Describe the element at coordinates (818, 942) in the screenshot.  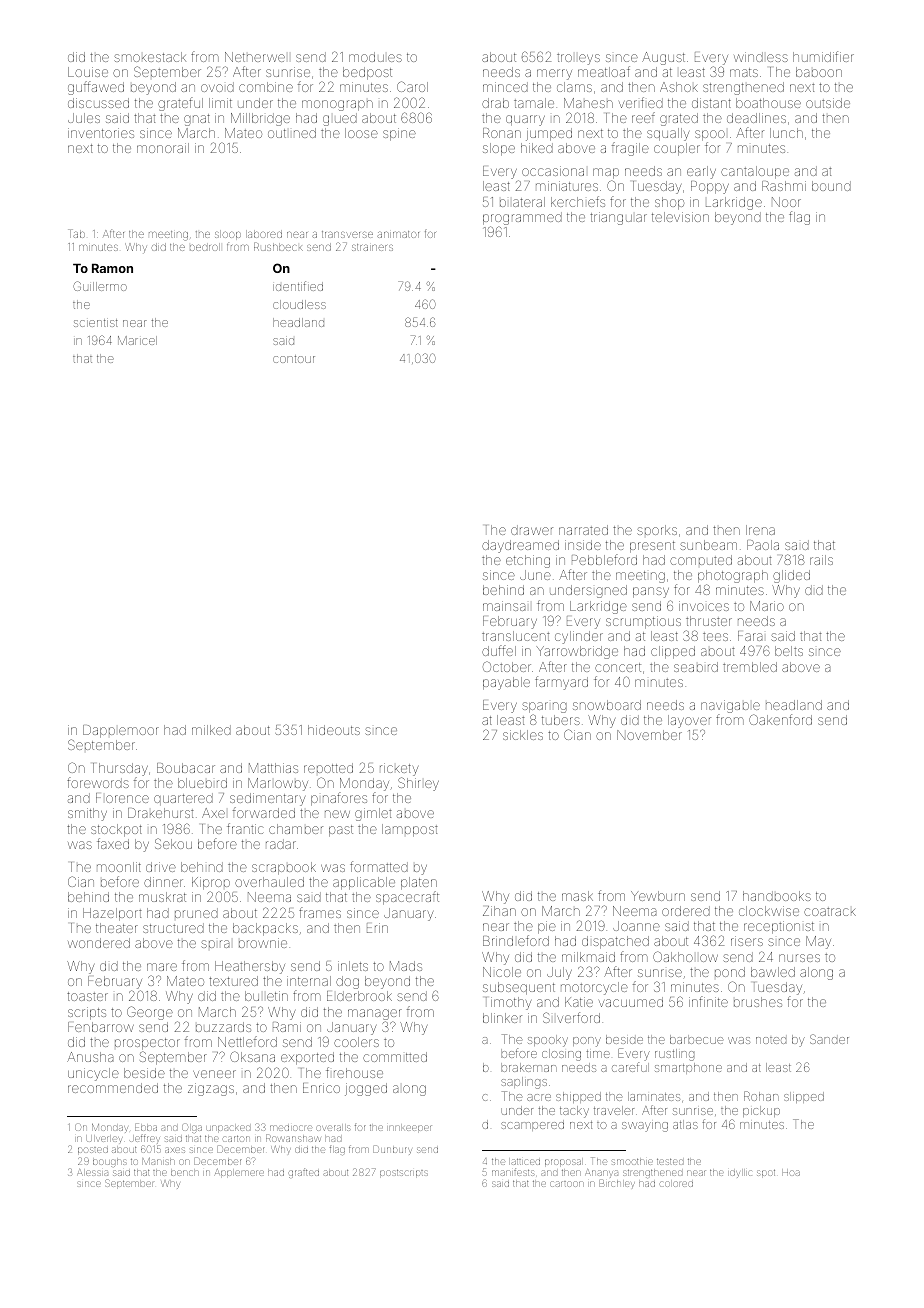
I see `May` at that location.
